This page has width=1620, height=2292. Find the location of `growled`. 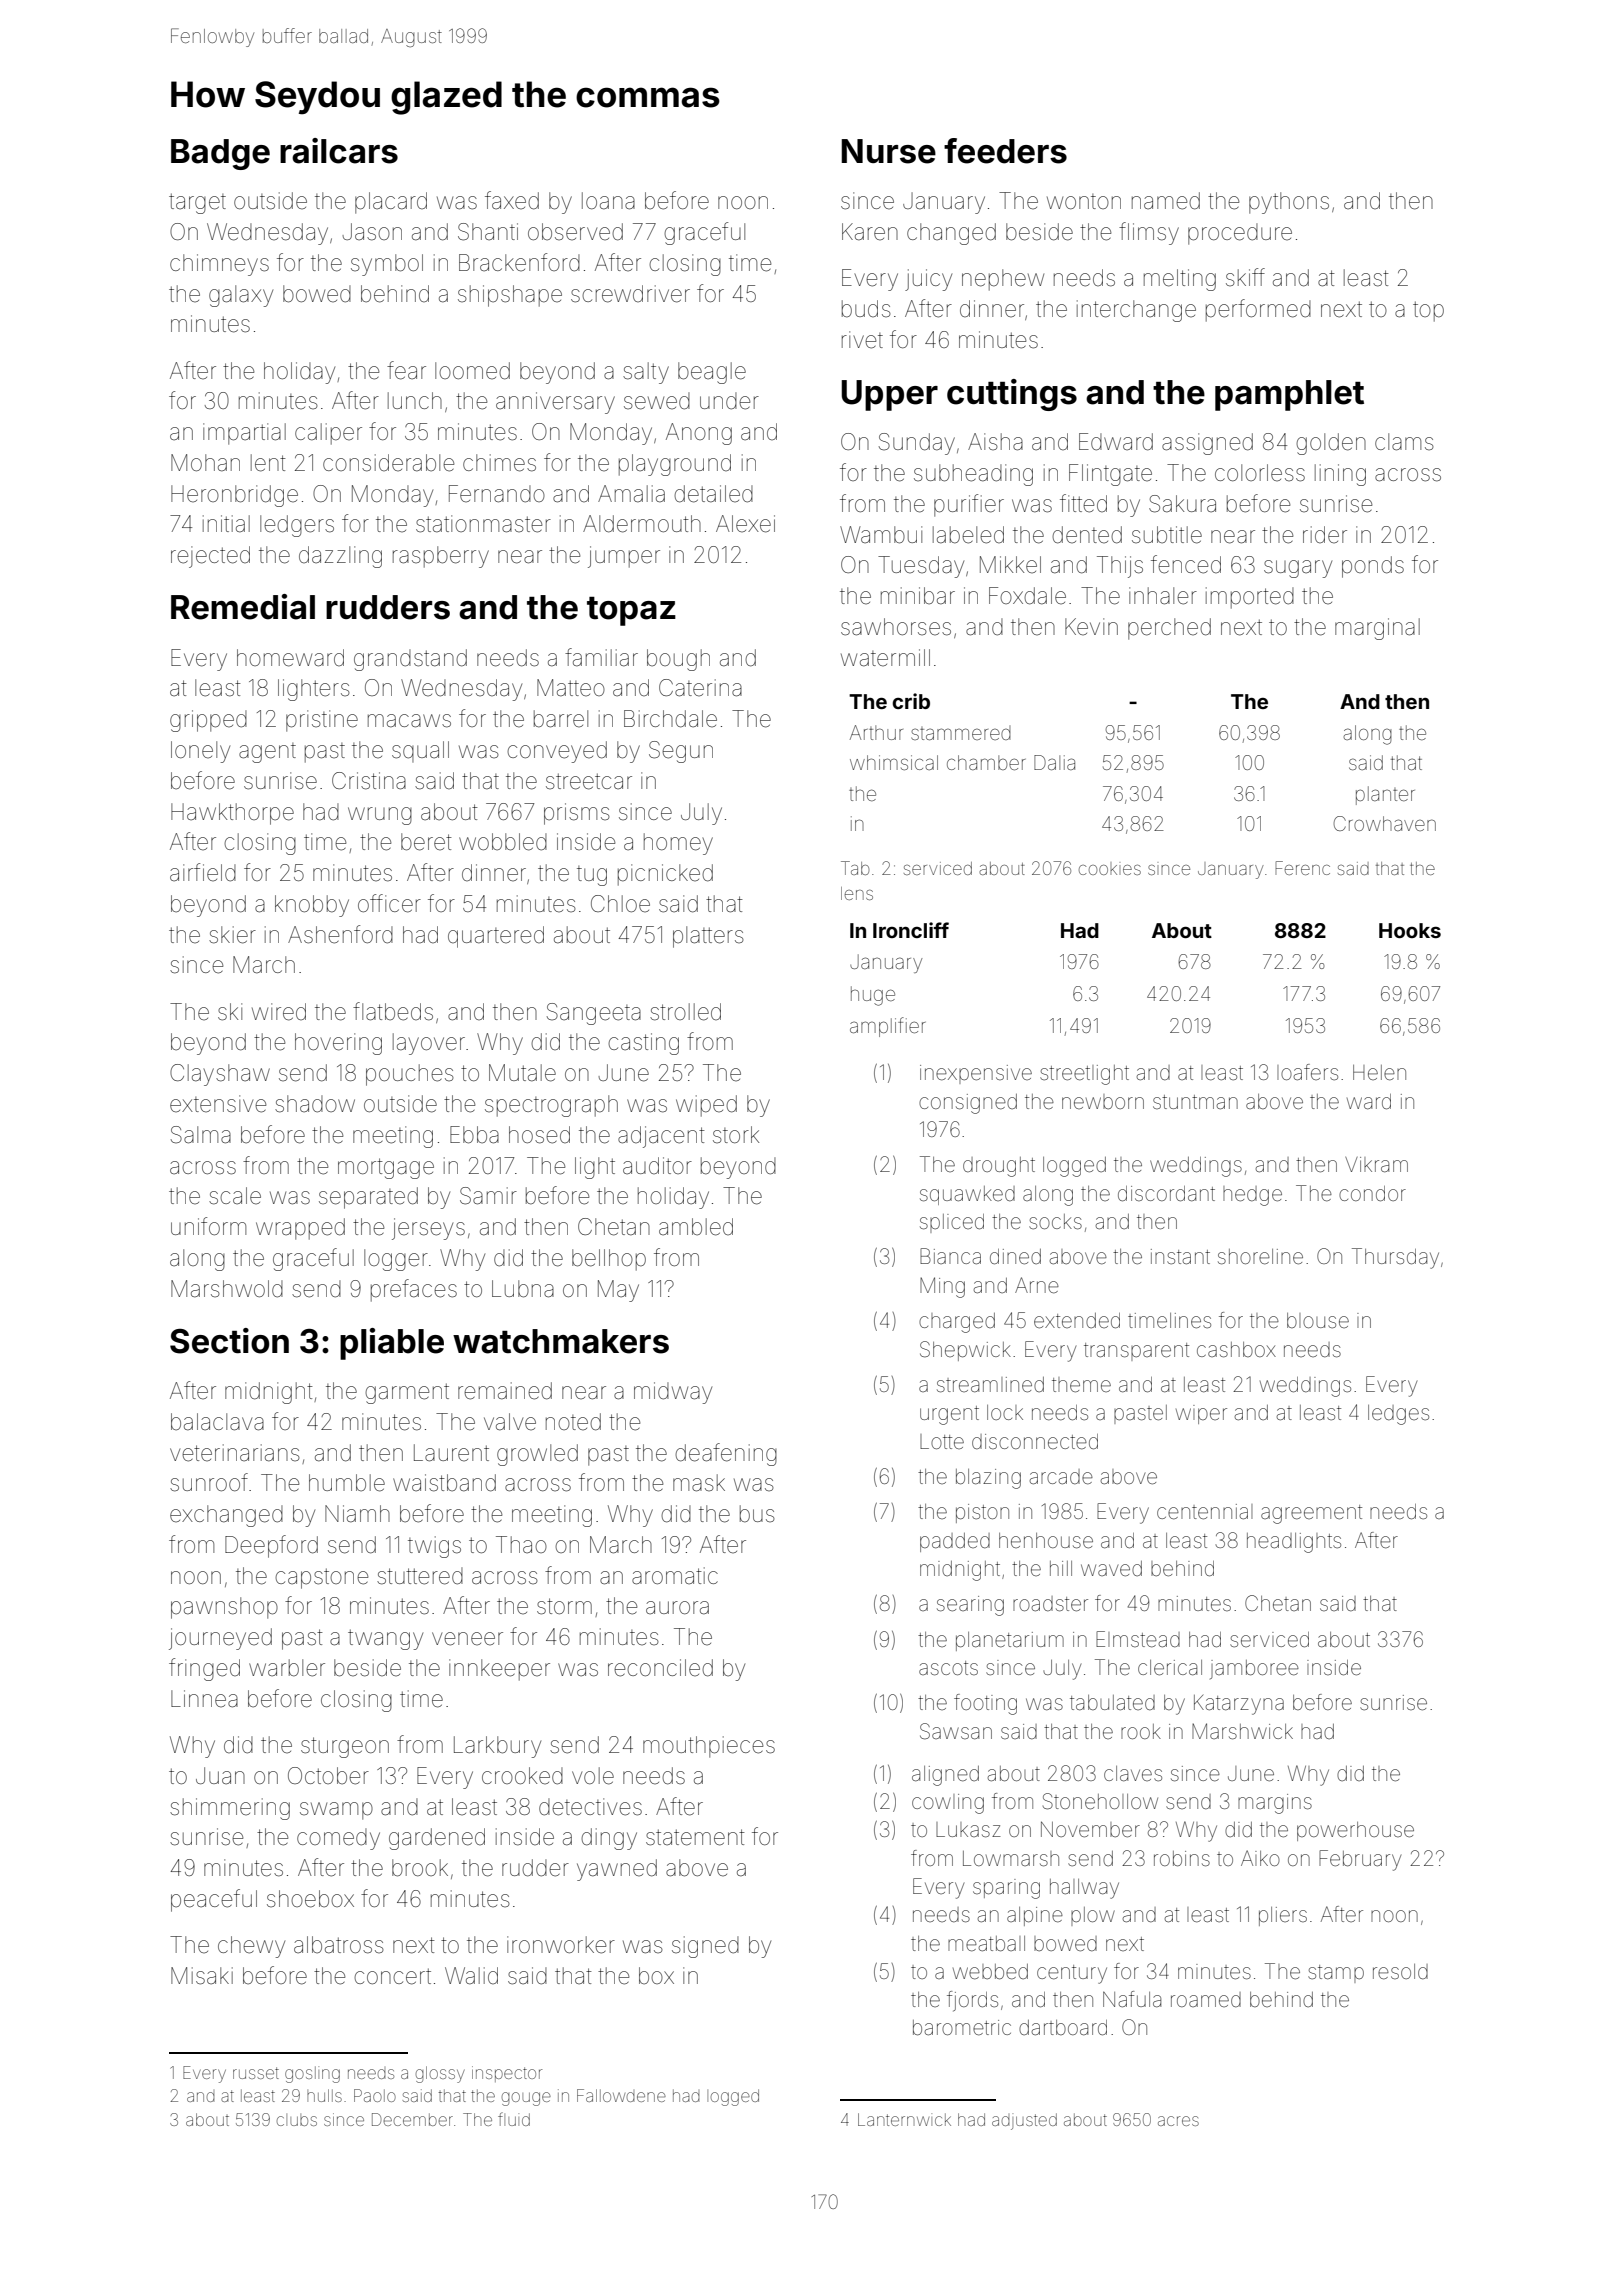

growled is located at coordinates (537, 1455).
